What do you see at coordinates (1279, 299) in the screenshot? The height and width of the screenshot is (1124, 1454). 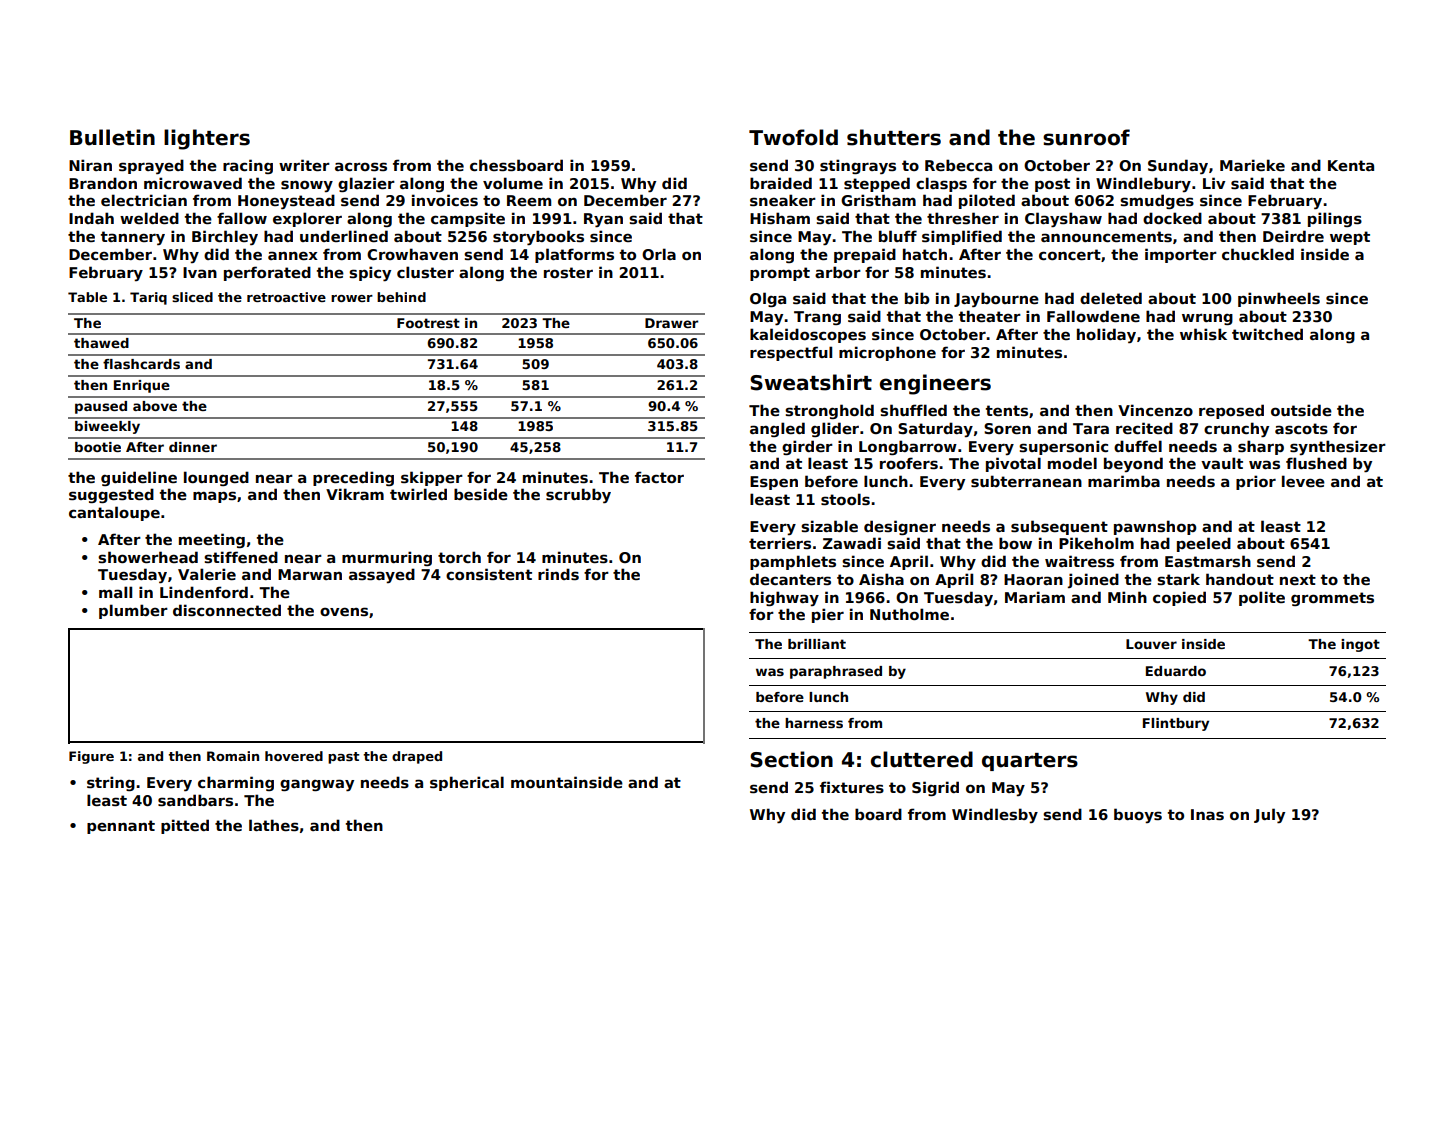 I see `pinwheels` at bounding box center [1279, 299].
